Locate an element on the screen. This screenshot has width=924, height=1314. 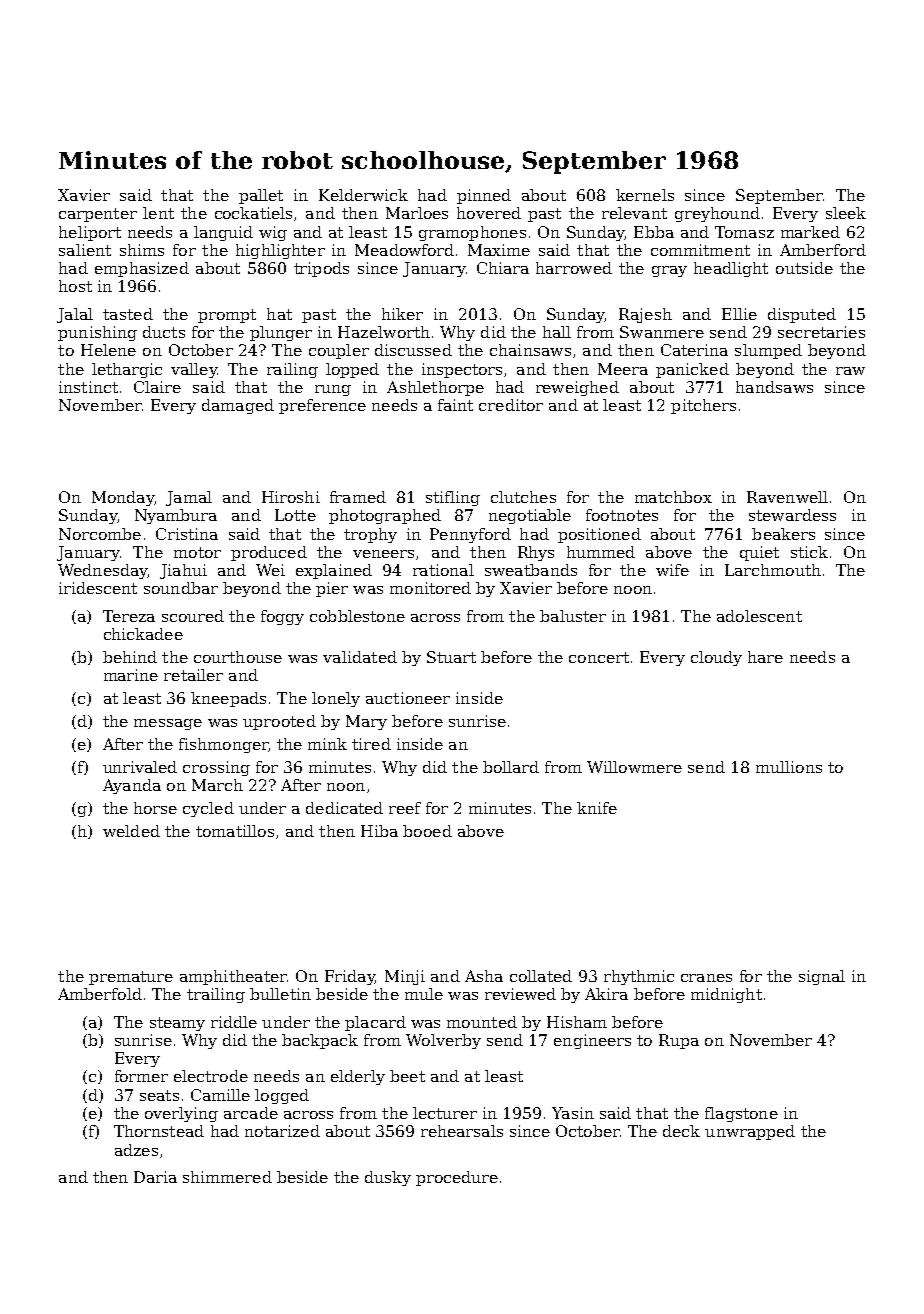
creditor is located at coordinates (511, 405).
